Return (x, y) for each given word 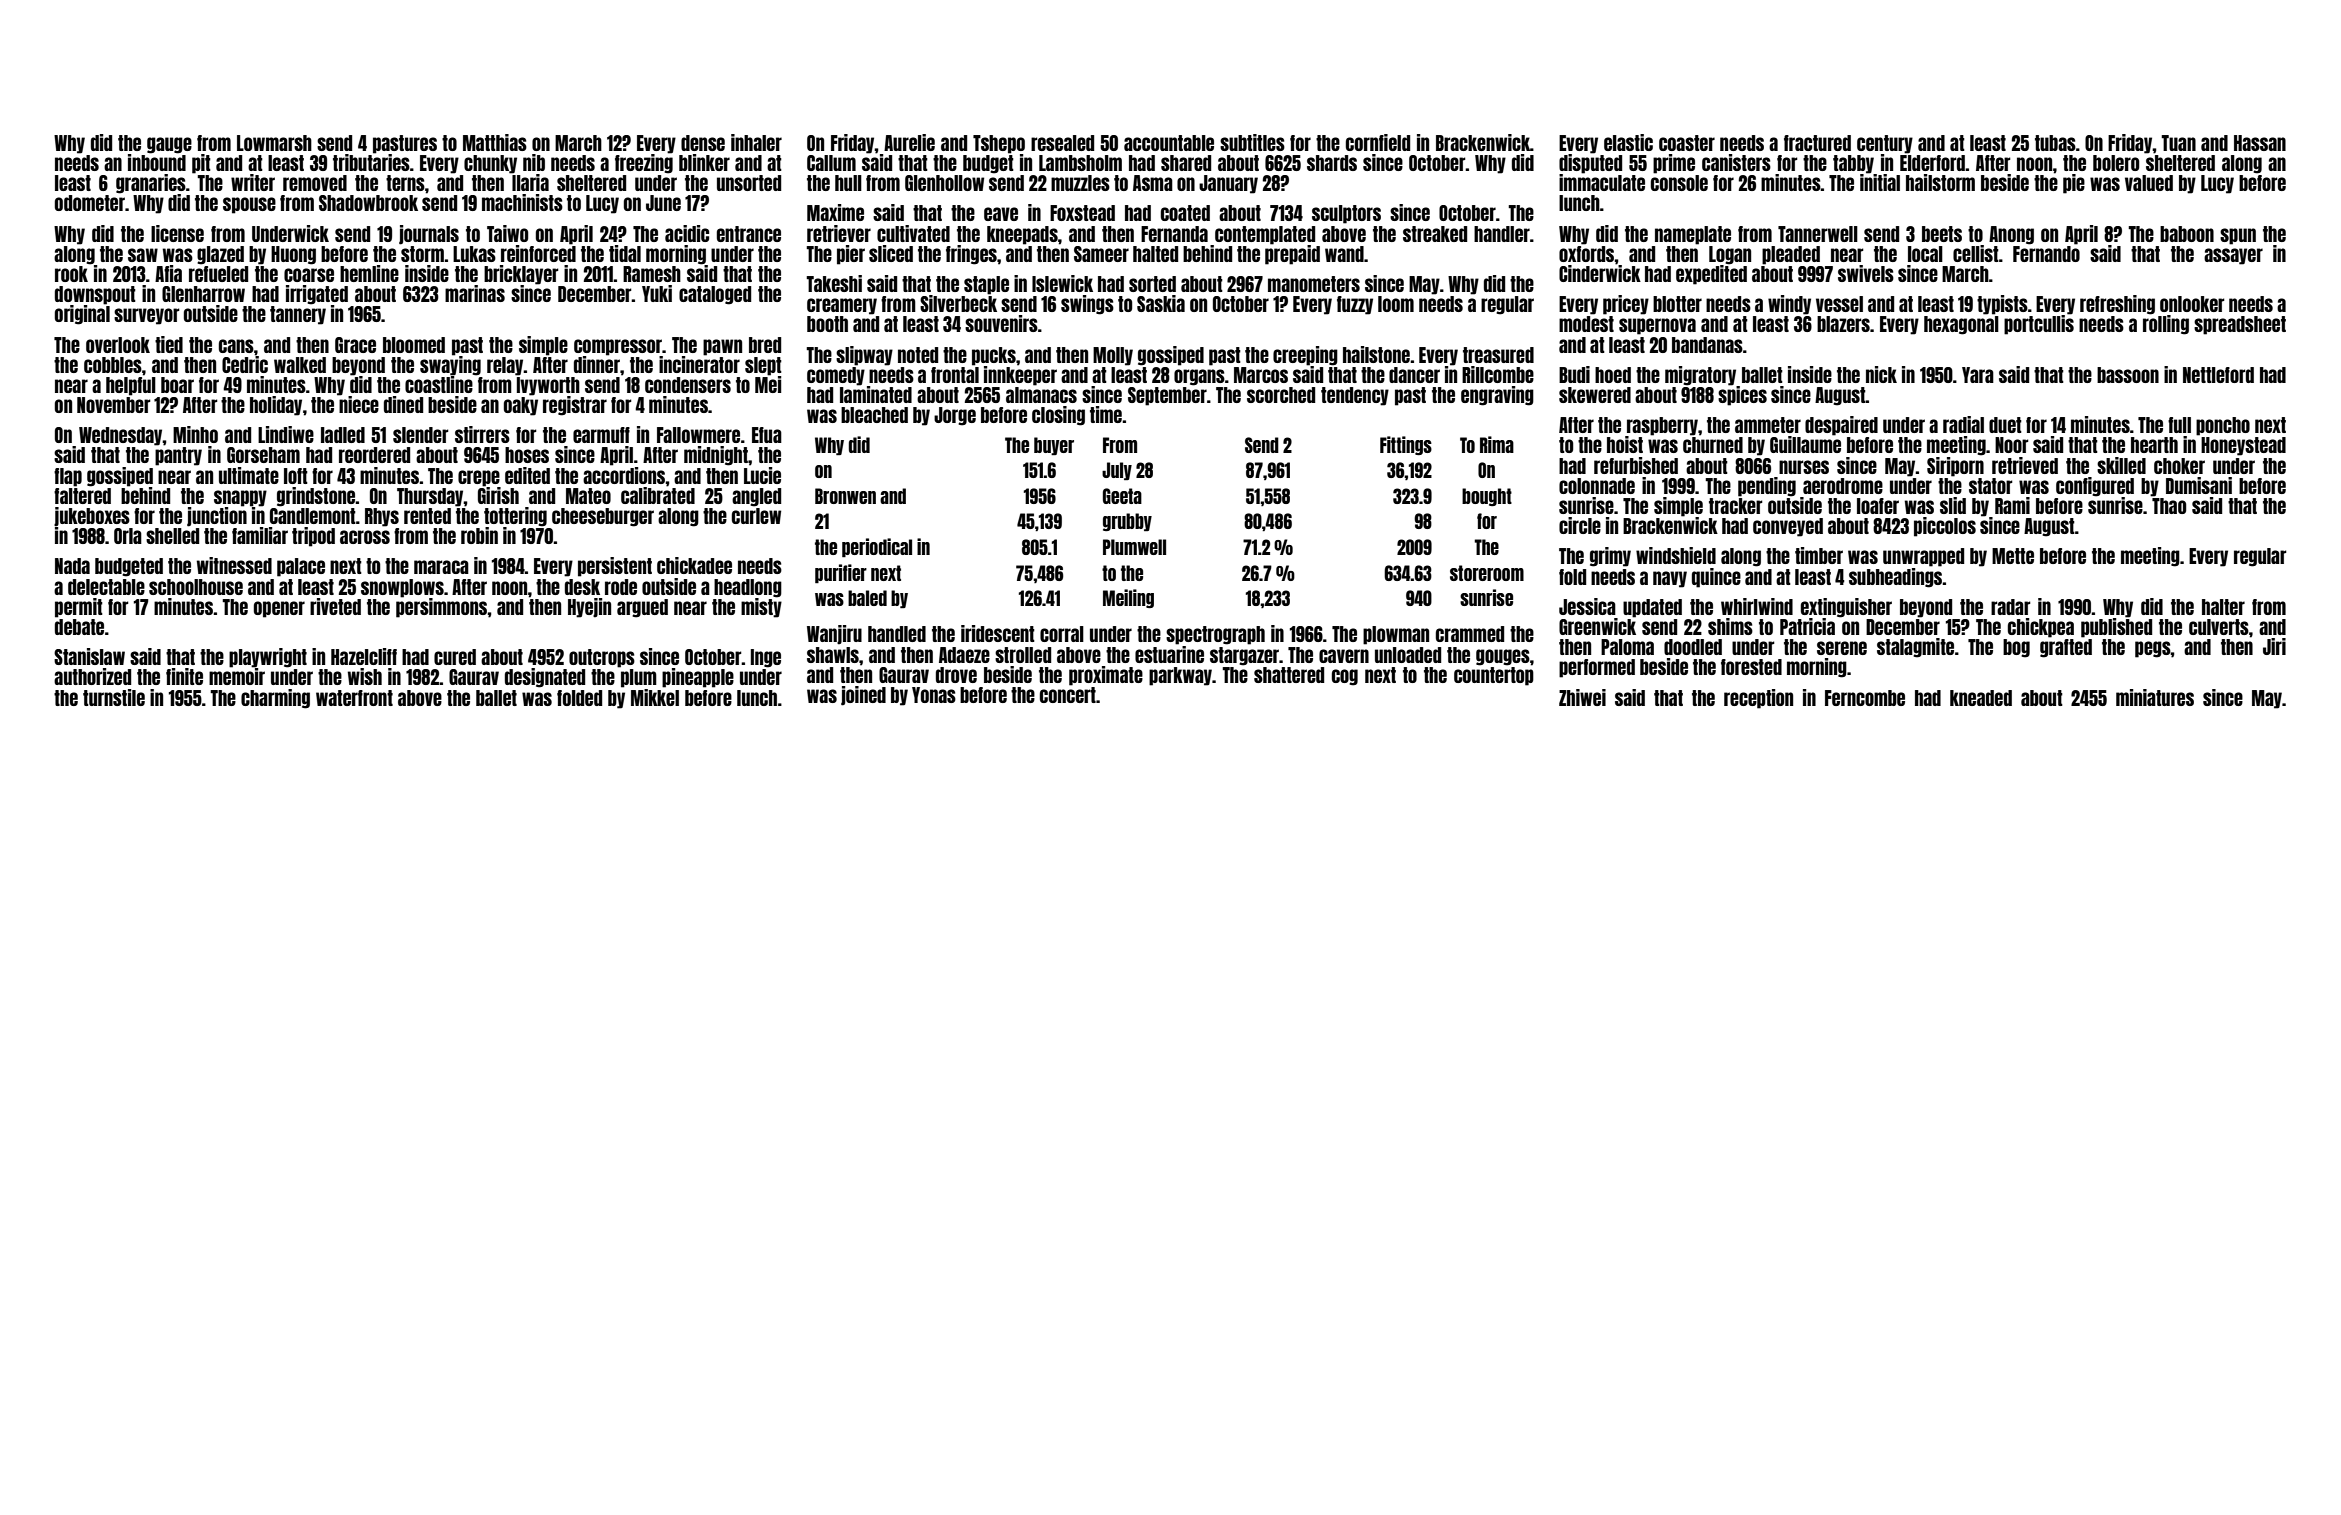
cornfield (1378, 142)
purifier (841, 573)
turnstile (114, 697)
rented (427, 516)
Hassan (2260, 143)
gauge (169, 145)
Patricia (1807, 626)
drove (956, 675)
